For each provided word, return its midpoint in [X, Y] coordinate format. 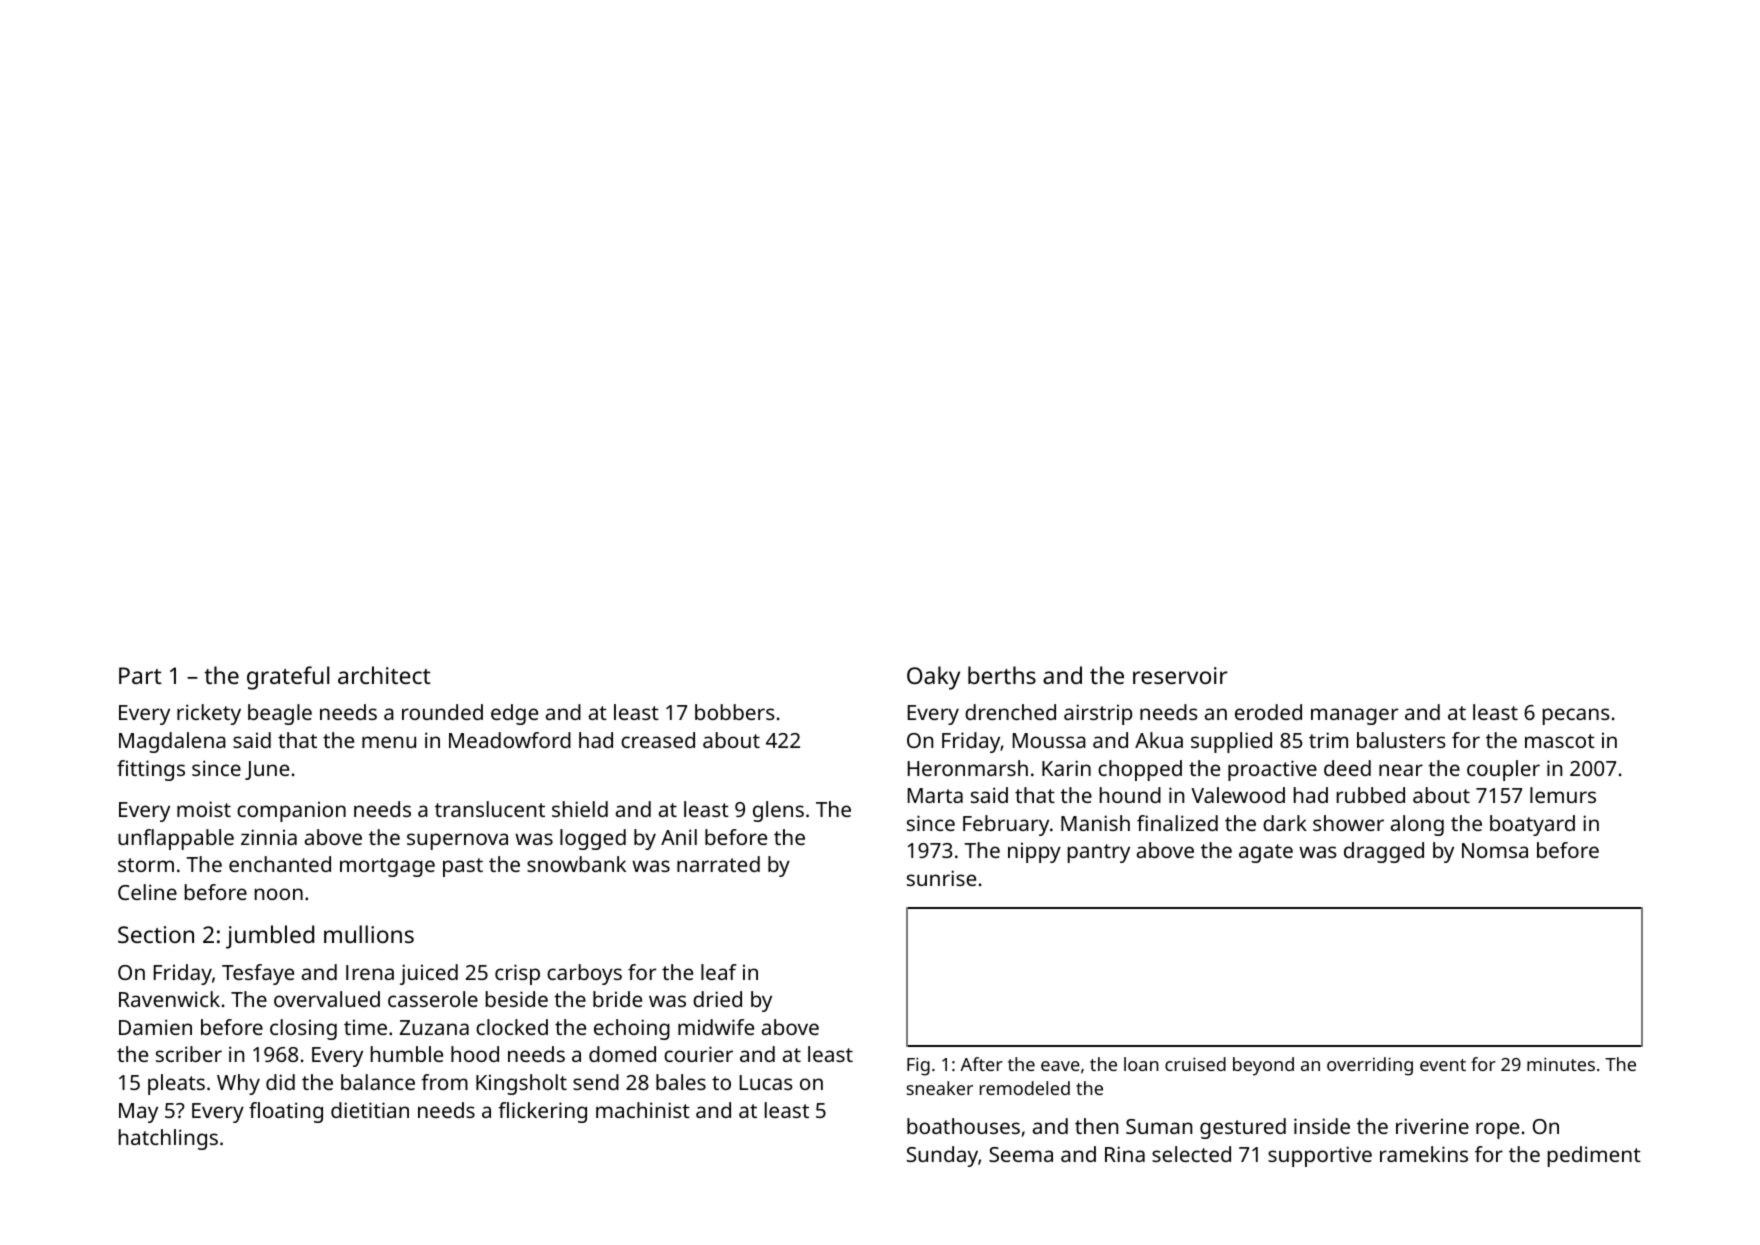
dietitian [370, 1110]
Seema [1021, 1154]
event [1443, 1065]
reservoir [1180, 675]
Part [140, 675]
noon [279, 894]
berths [1002, 675]
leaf [719, 972]
